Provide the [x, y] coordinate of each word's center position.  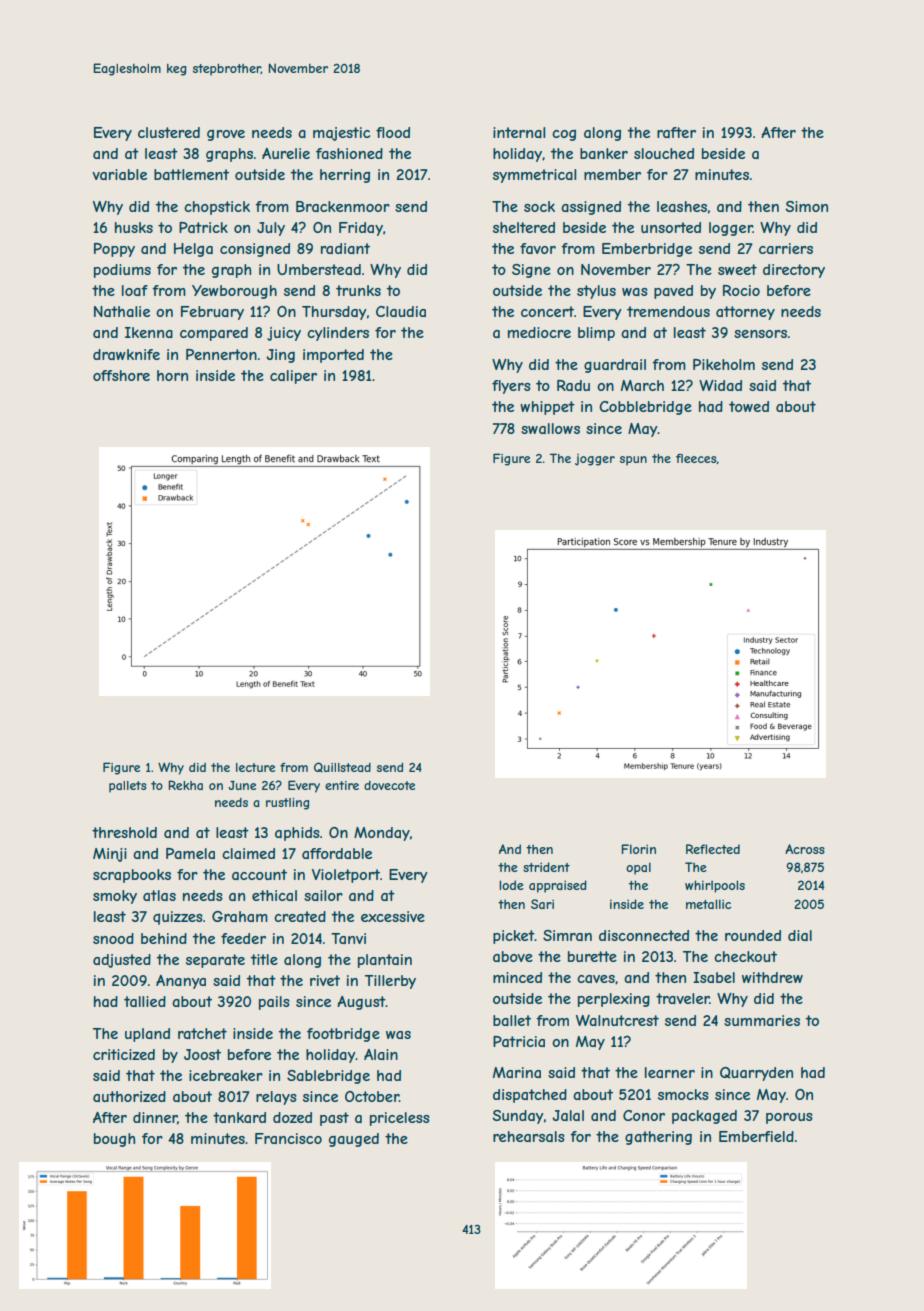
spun [633, 461]
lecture [255, 767]
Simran [567, 935]
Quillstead [342, 767]
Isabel [714, 977]
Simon [807, 206]
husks [134, 227]
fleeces [696, 458]
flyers [511, 387]
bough [115, 1140]
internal [519, 132]
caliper [293, 377]
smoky [115, 897]
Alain [381, 1054]
